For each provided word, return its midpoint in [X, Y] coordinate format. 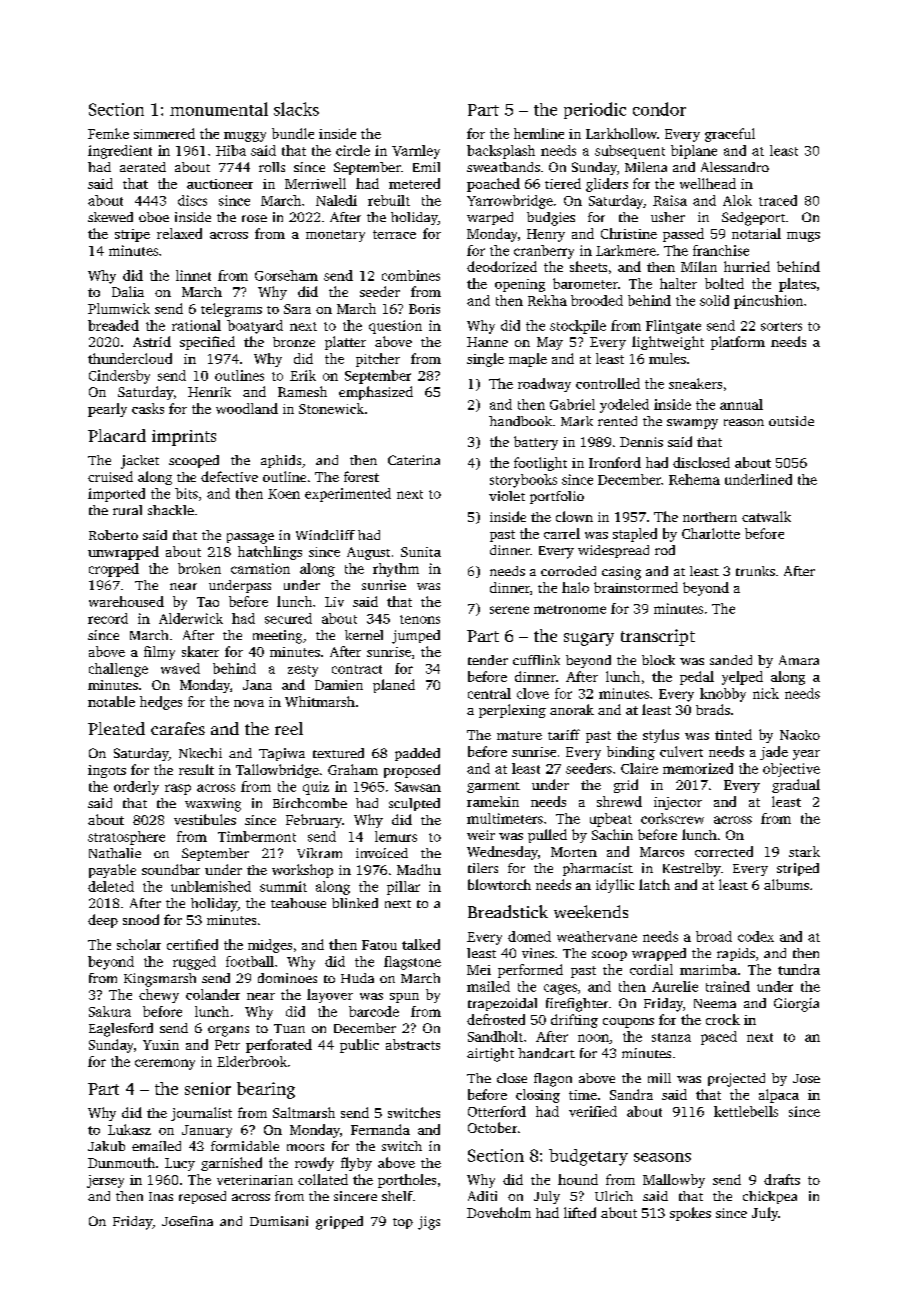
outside [791, 421]
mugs [803, 237]
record [108, 618]
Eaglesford [121, 1030]
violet [507, 496]
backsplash [501, 152]
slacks [296, 109]
